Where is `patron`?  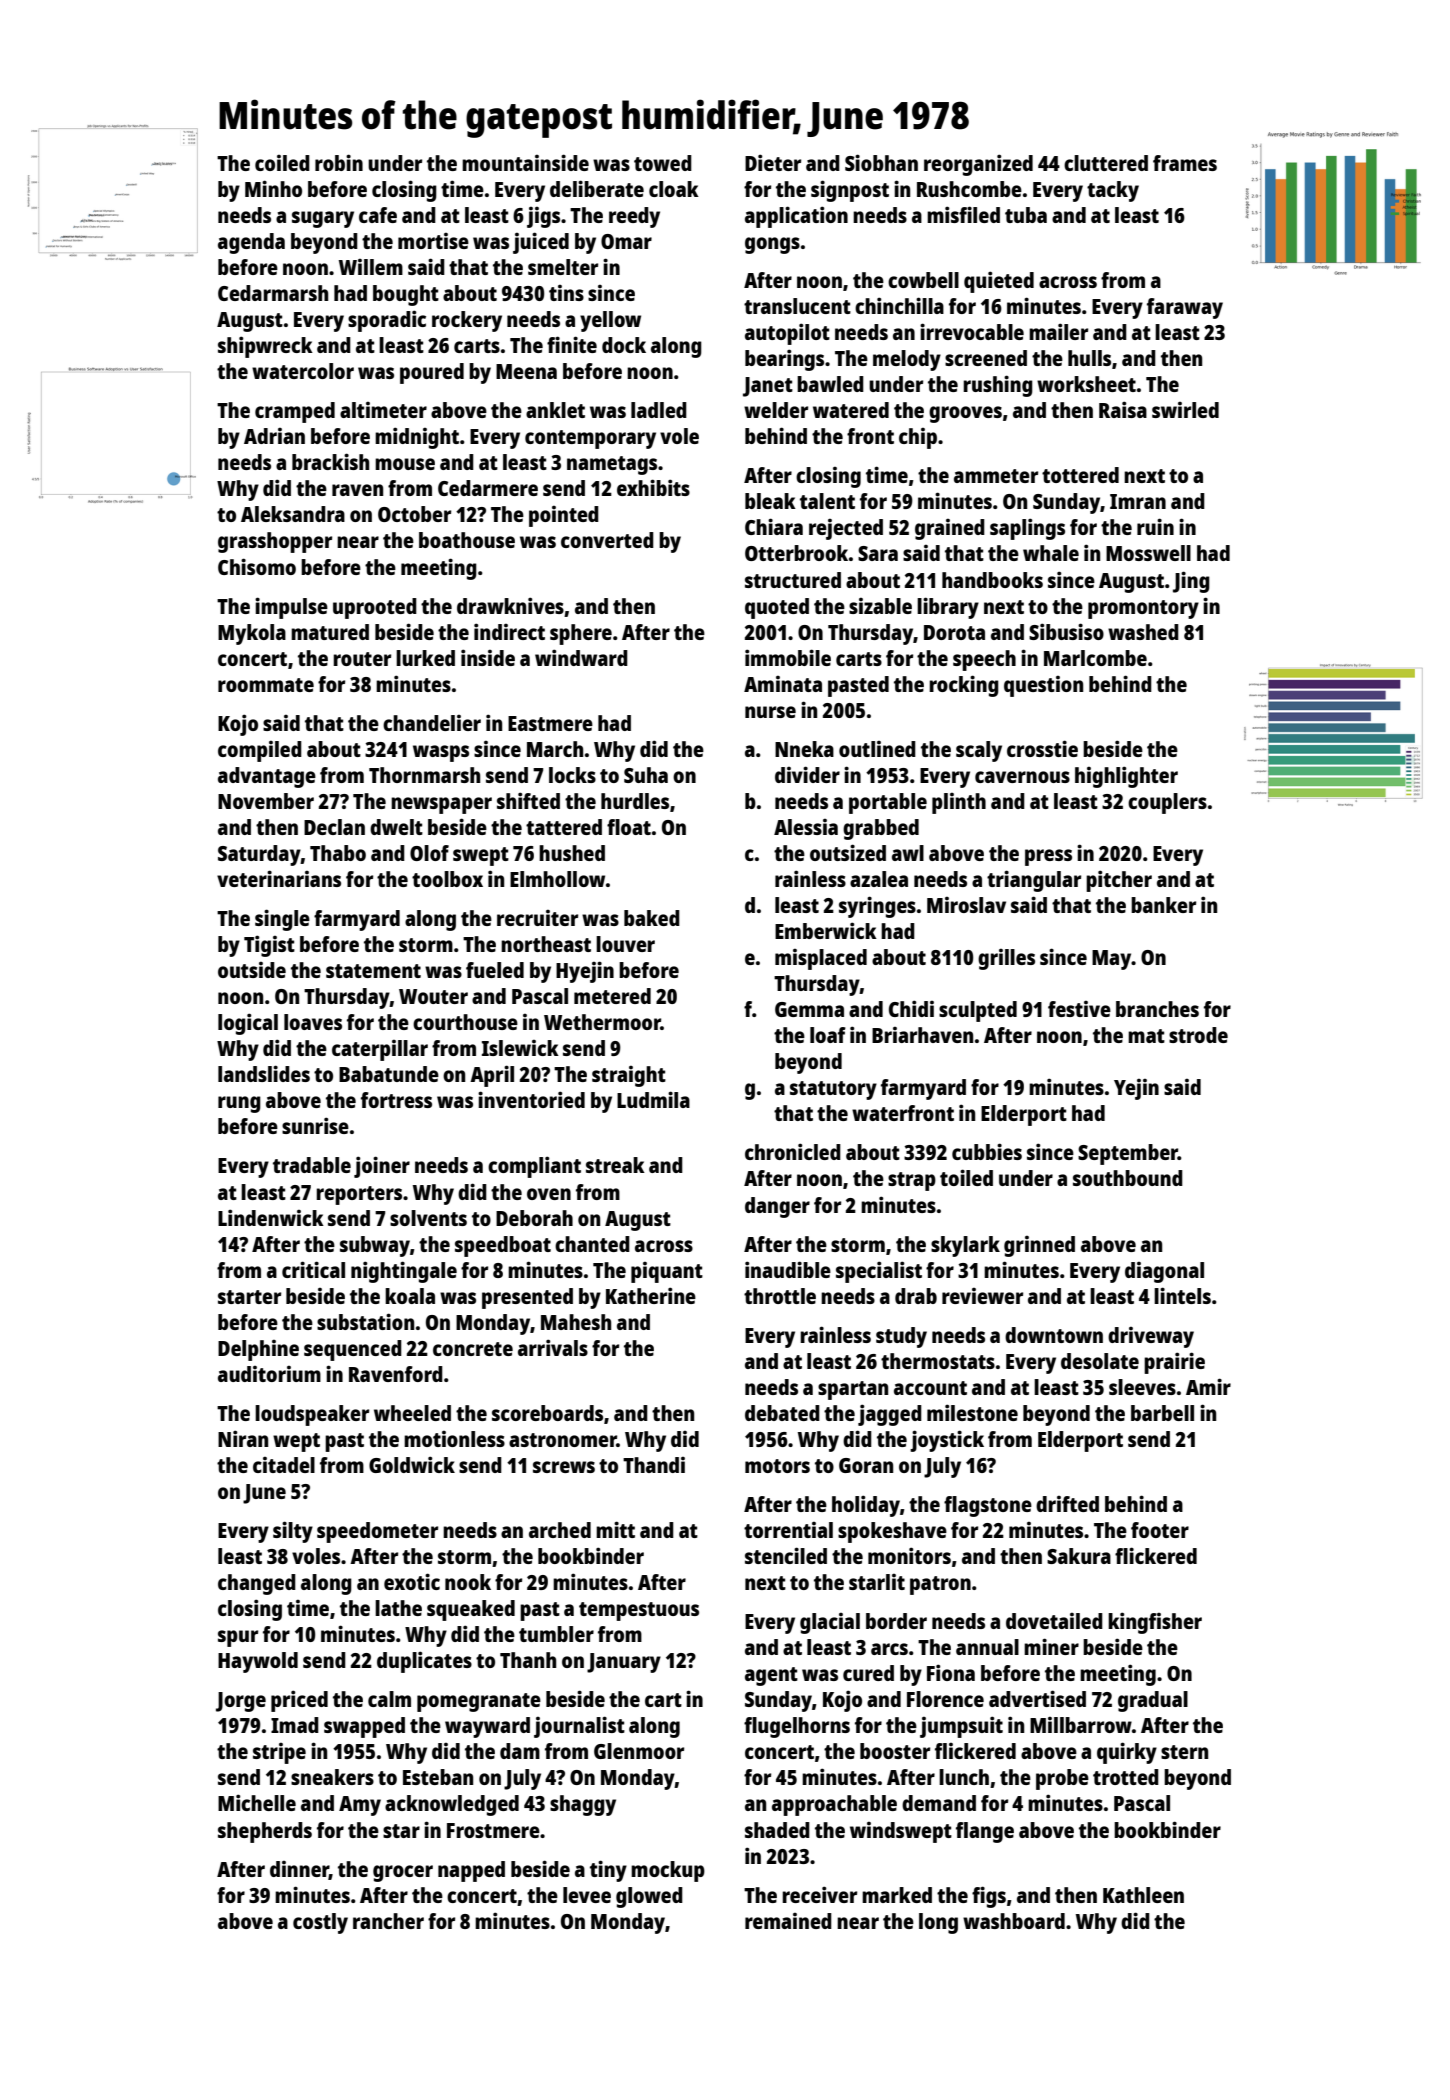
patron is located at coordinates (940, 1585).
